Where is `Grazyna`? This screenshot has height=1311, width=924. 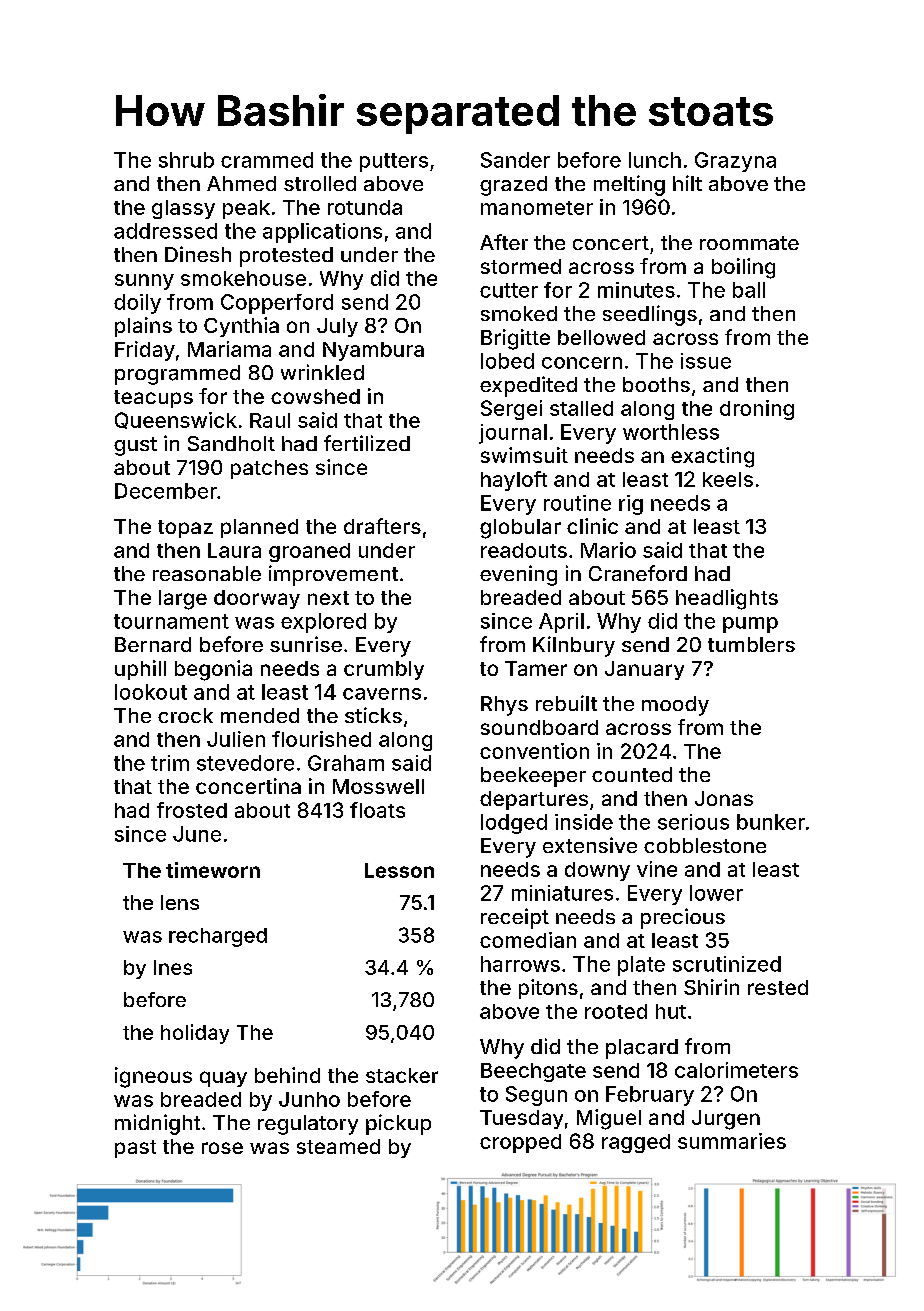 Grazyna is located at coordinates (735, 162).
